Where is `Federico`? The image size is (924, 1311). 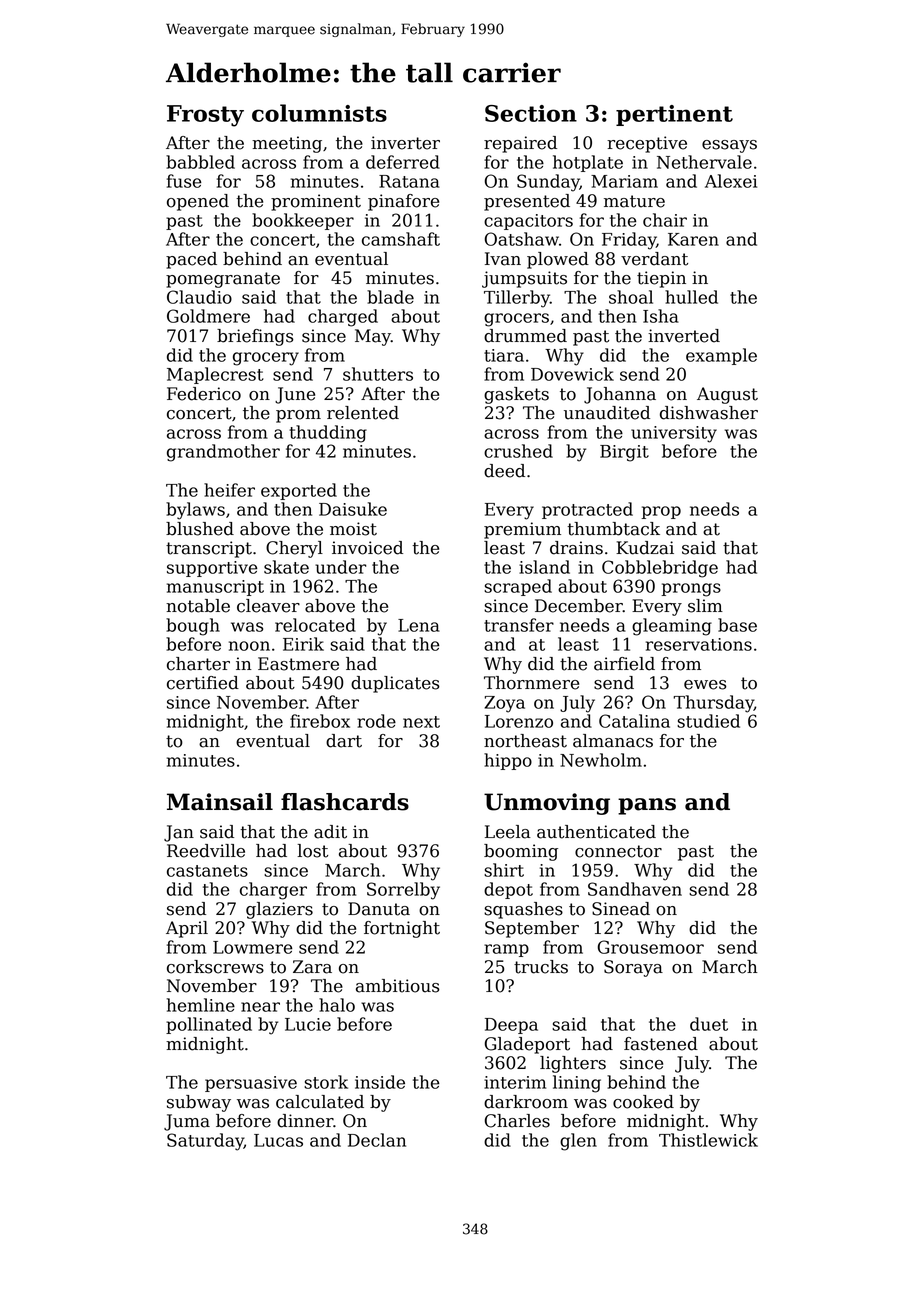 Federico is located at coordinates (204, 394).
